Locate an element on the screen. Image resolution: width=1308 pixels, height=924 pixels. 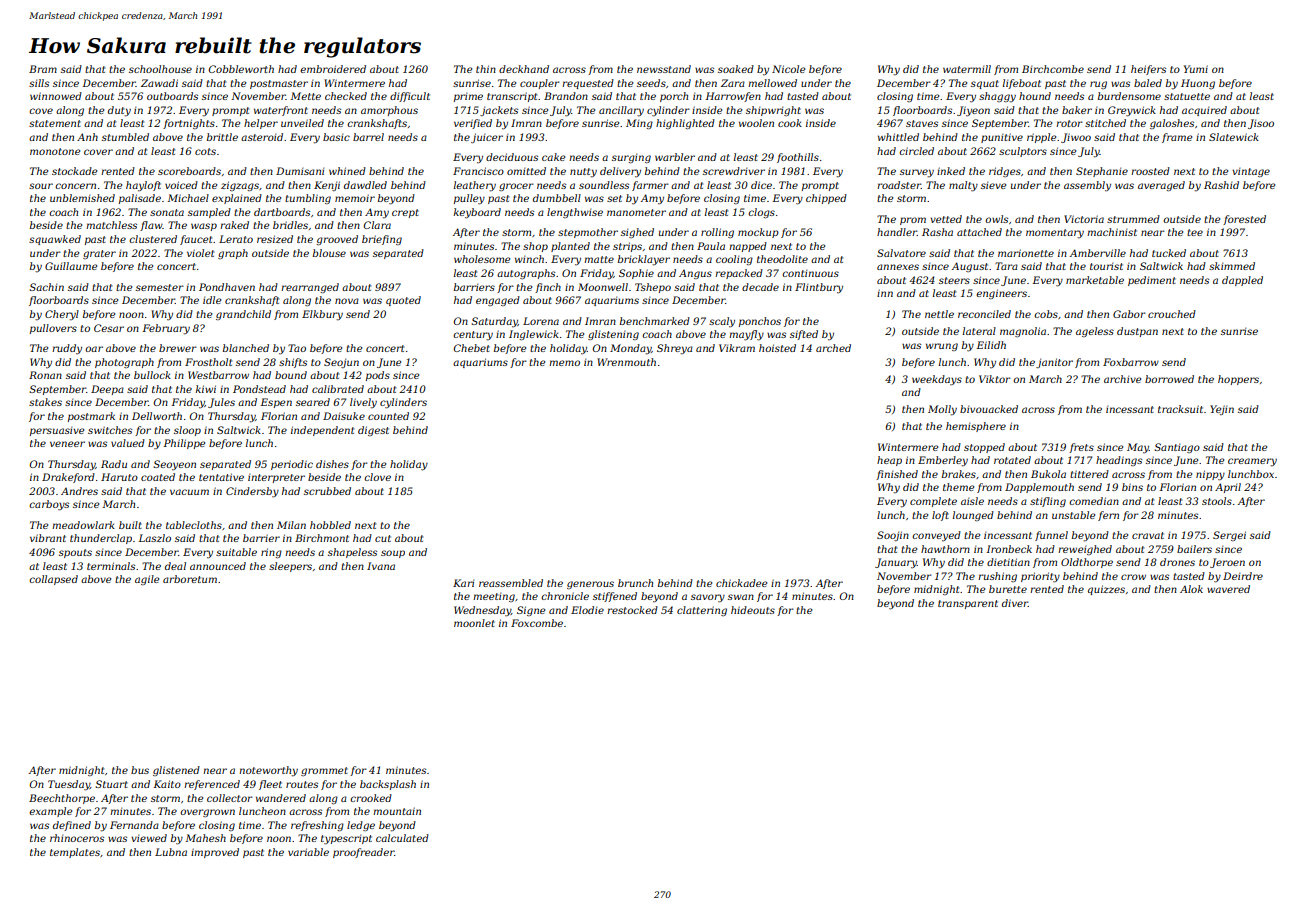
schoolhouse is located at coordinates (160, 69).
